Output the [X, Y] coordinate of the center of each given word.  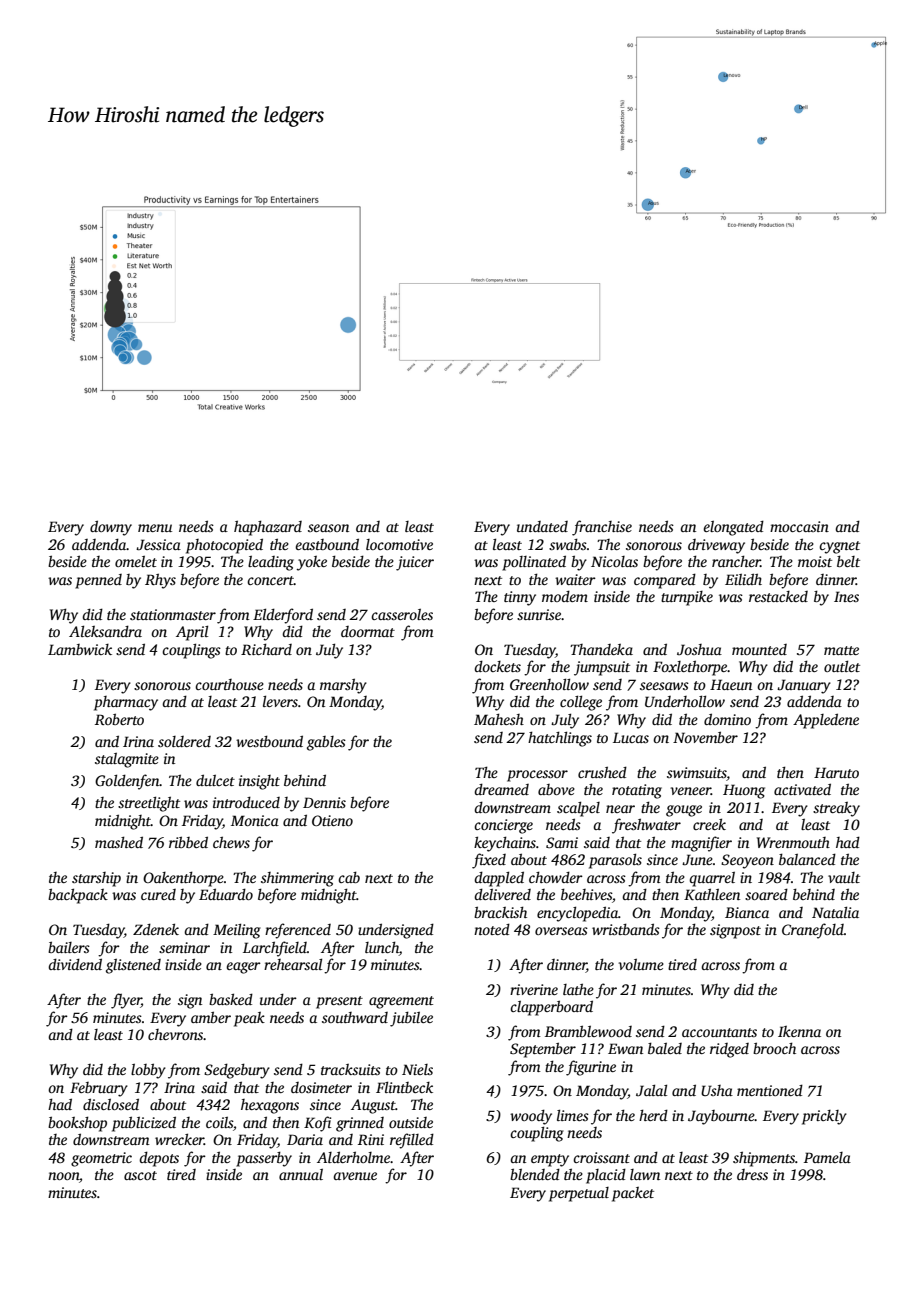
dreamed [501, 789]
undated [542, 526]
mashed [119, 842]
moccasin [799, 526]
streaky [836, 809]
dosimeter [321, 1087]
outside [411, 1122]
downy [111, 528]
